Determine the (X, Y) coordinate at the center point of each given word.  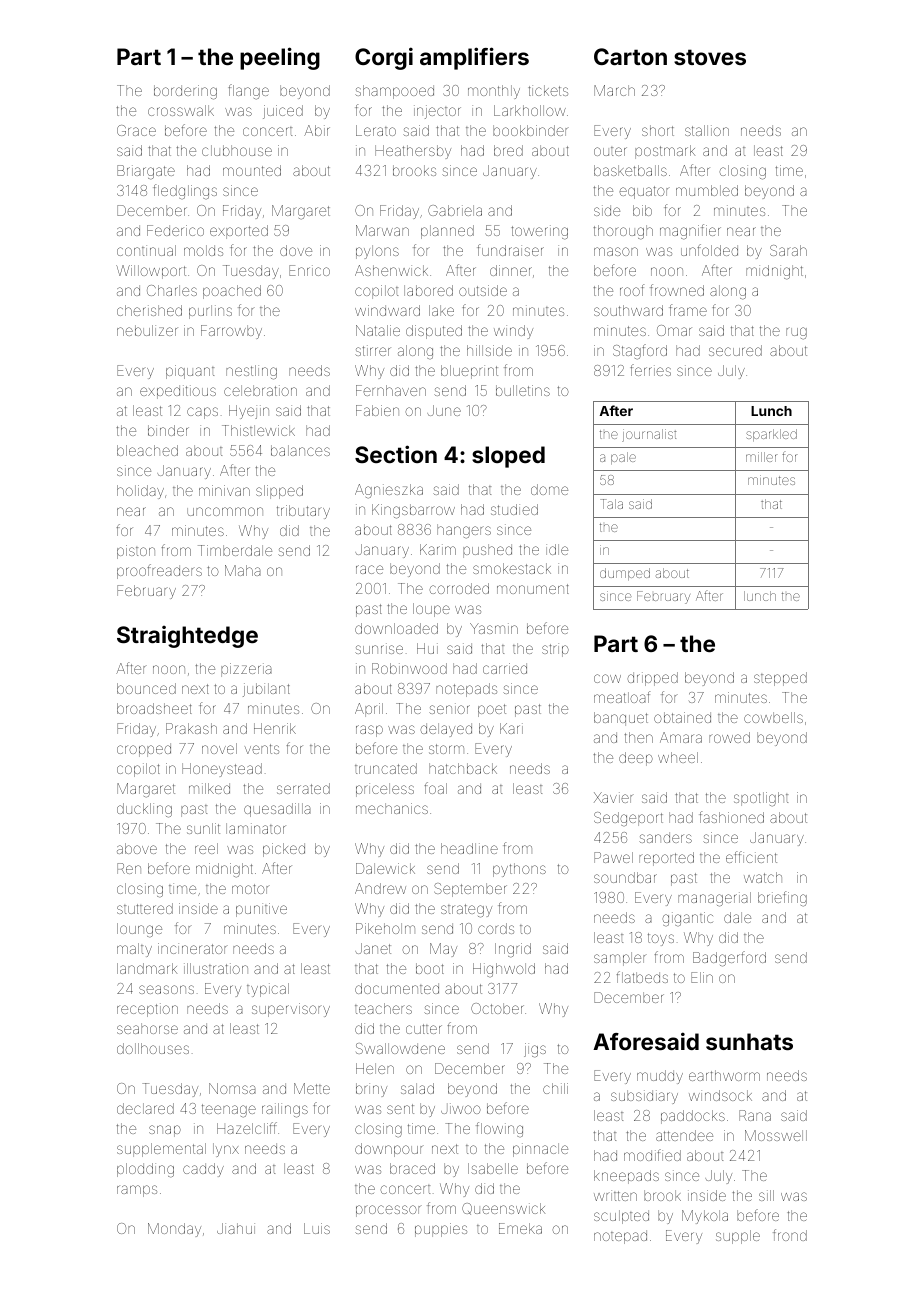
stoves (710, 57)
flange (248, 91)
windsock (720, 1095)
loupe (431, 610)
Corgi (384, 58)
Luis (317, 1228)
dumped (625, 574)
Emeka (520, 1228)
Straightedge (187, 636)
